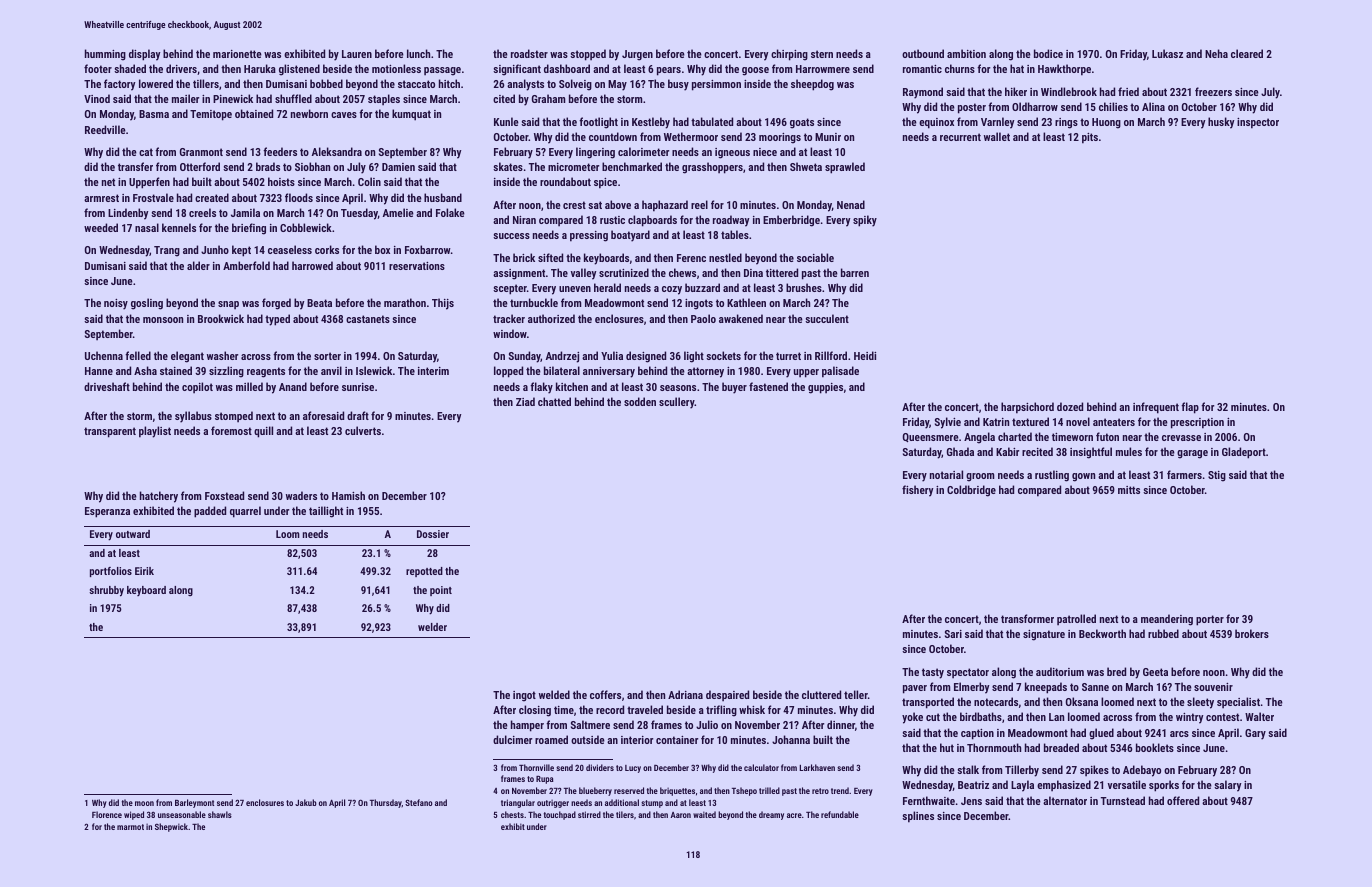 This screenshot has width=1372, height=887. Describe the element at coordinates (771, 815) in the screenshot. I see `dreamy` at that location.
